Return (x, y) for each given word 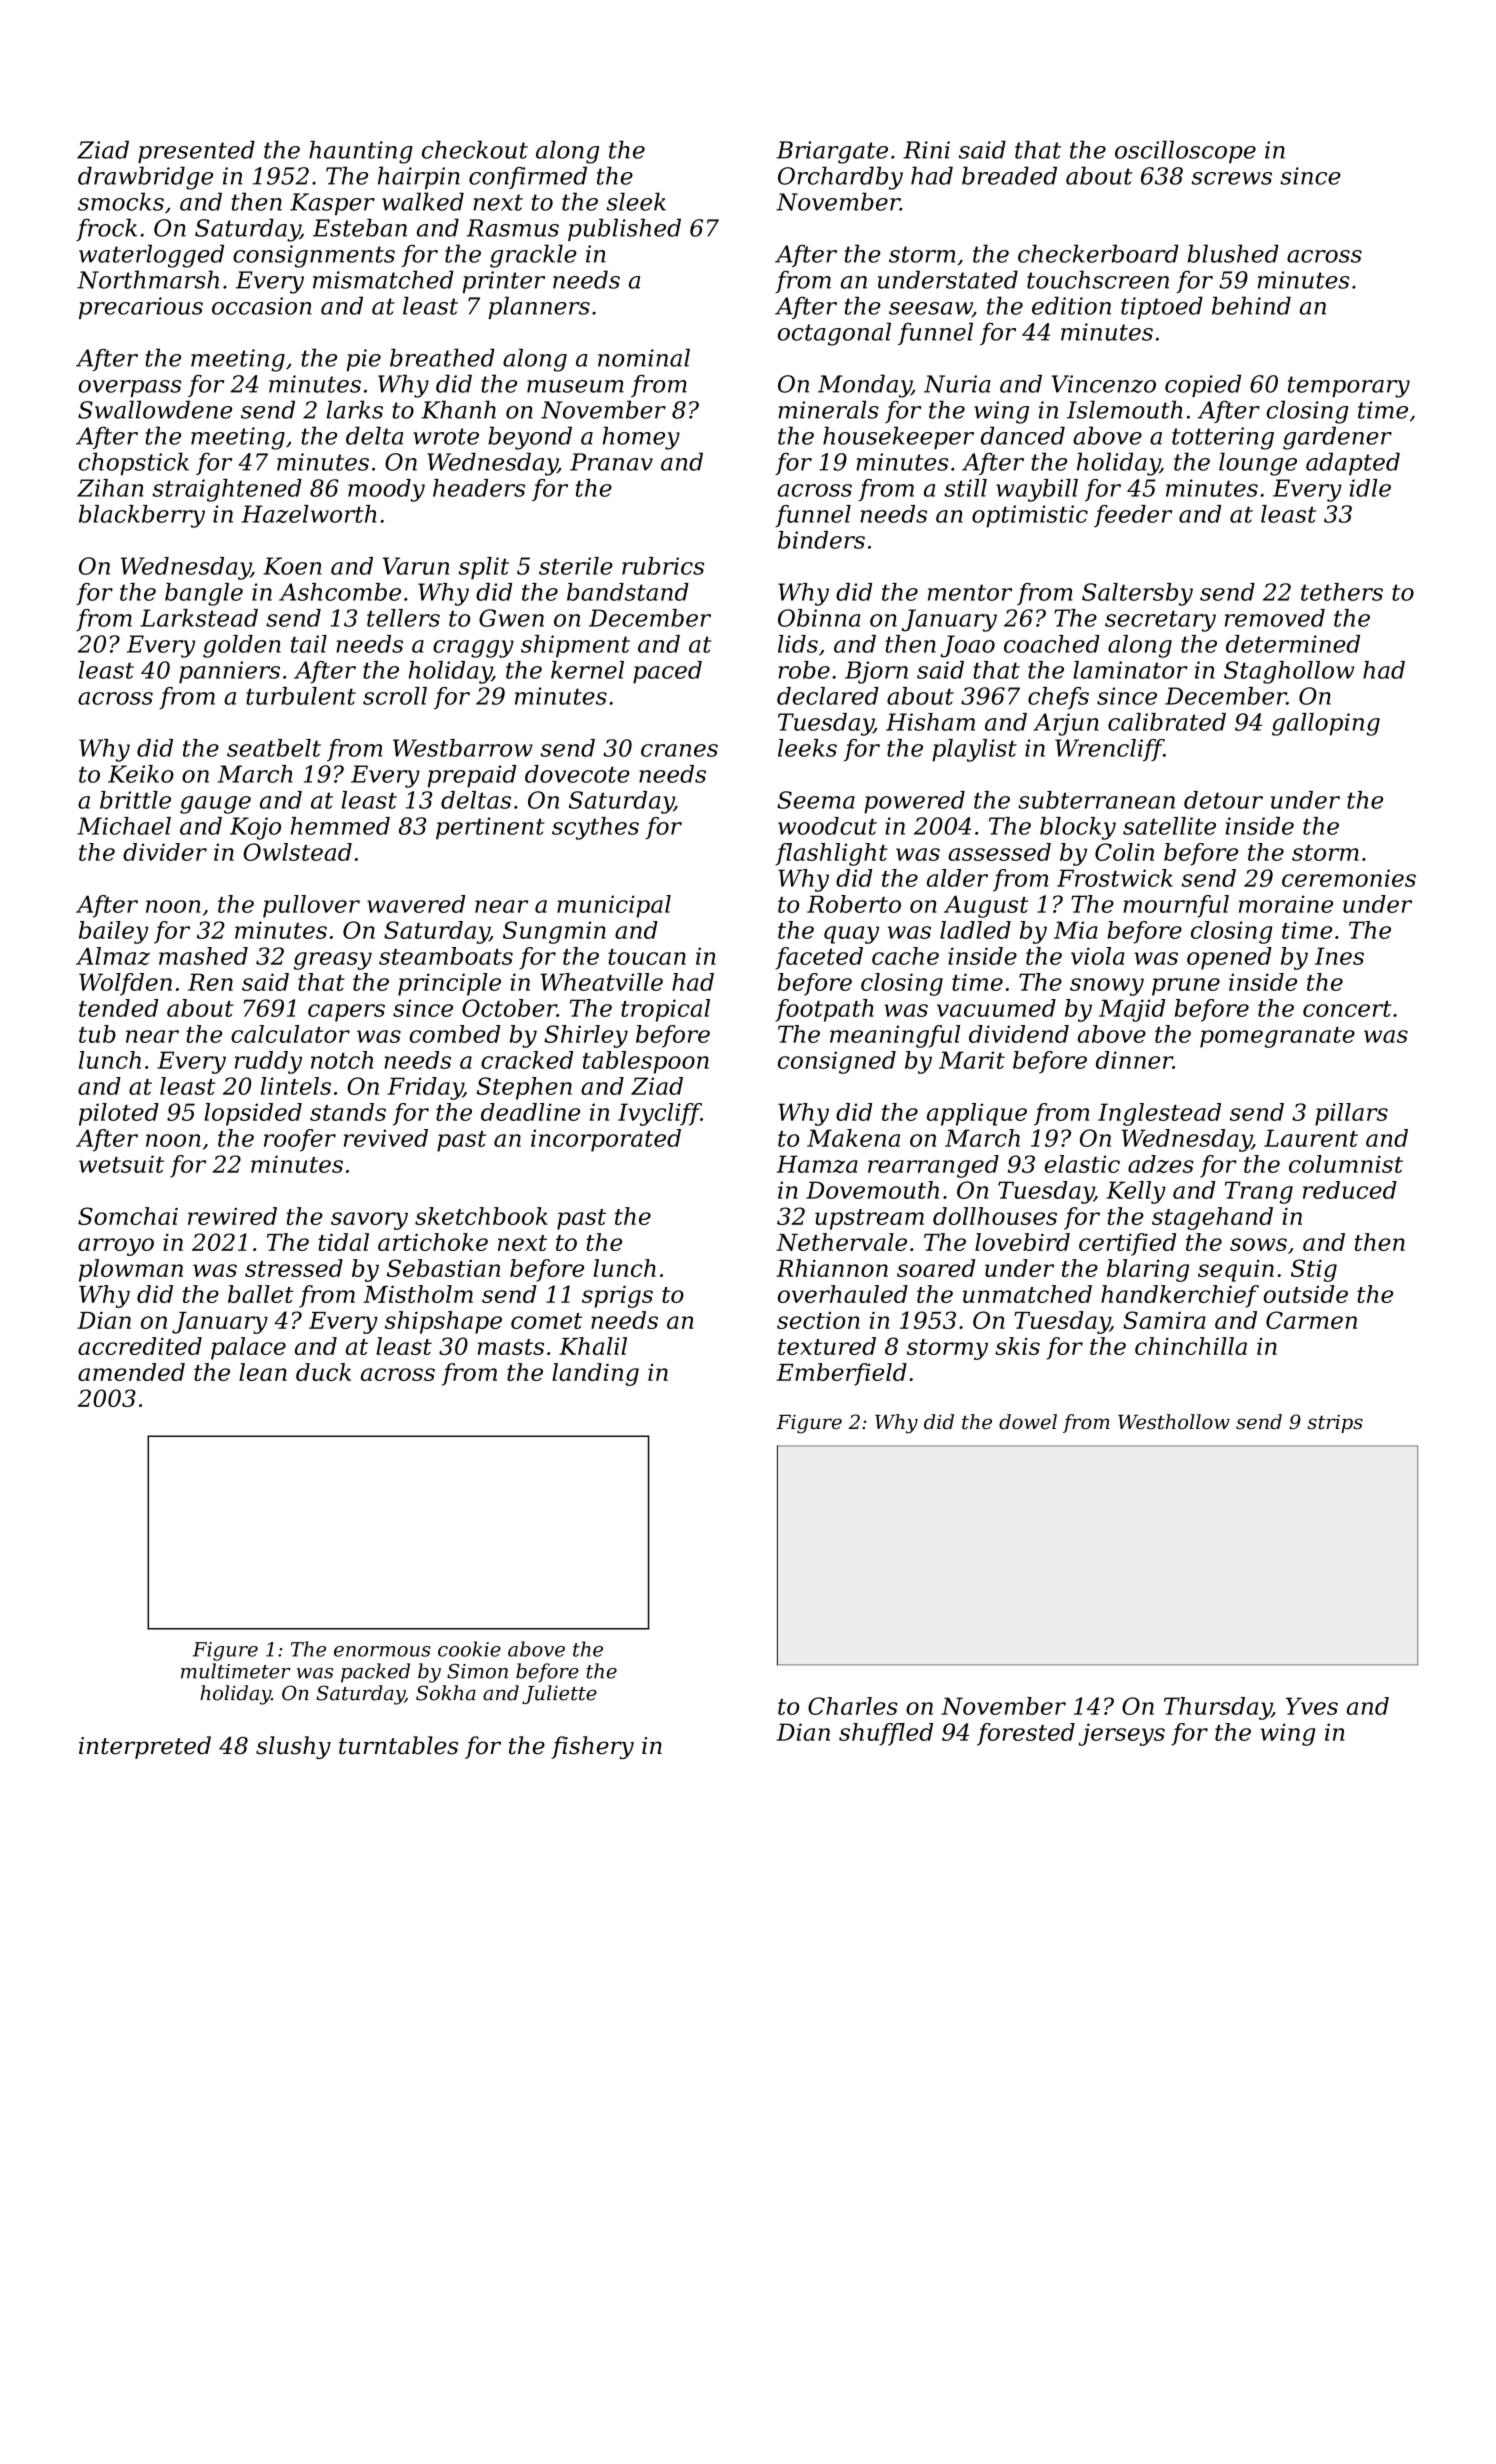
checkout (475, 149)
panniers (229, 672)
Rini (926, 150)
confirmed (528, 177)
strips (1335, 1424)
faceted (819, 958)
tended (118, 1008)
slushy (293, 1747)
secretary (1160, 621)
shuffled (886, 1734)
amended (131, 1372)
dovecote (577, 774)
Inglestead (1159, 1114)
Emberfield (841, 1374)
